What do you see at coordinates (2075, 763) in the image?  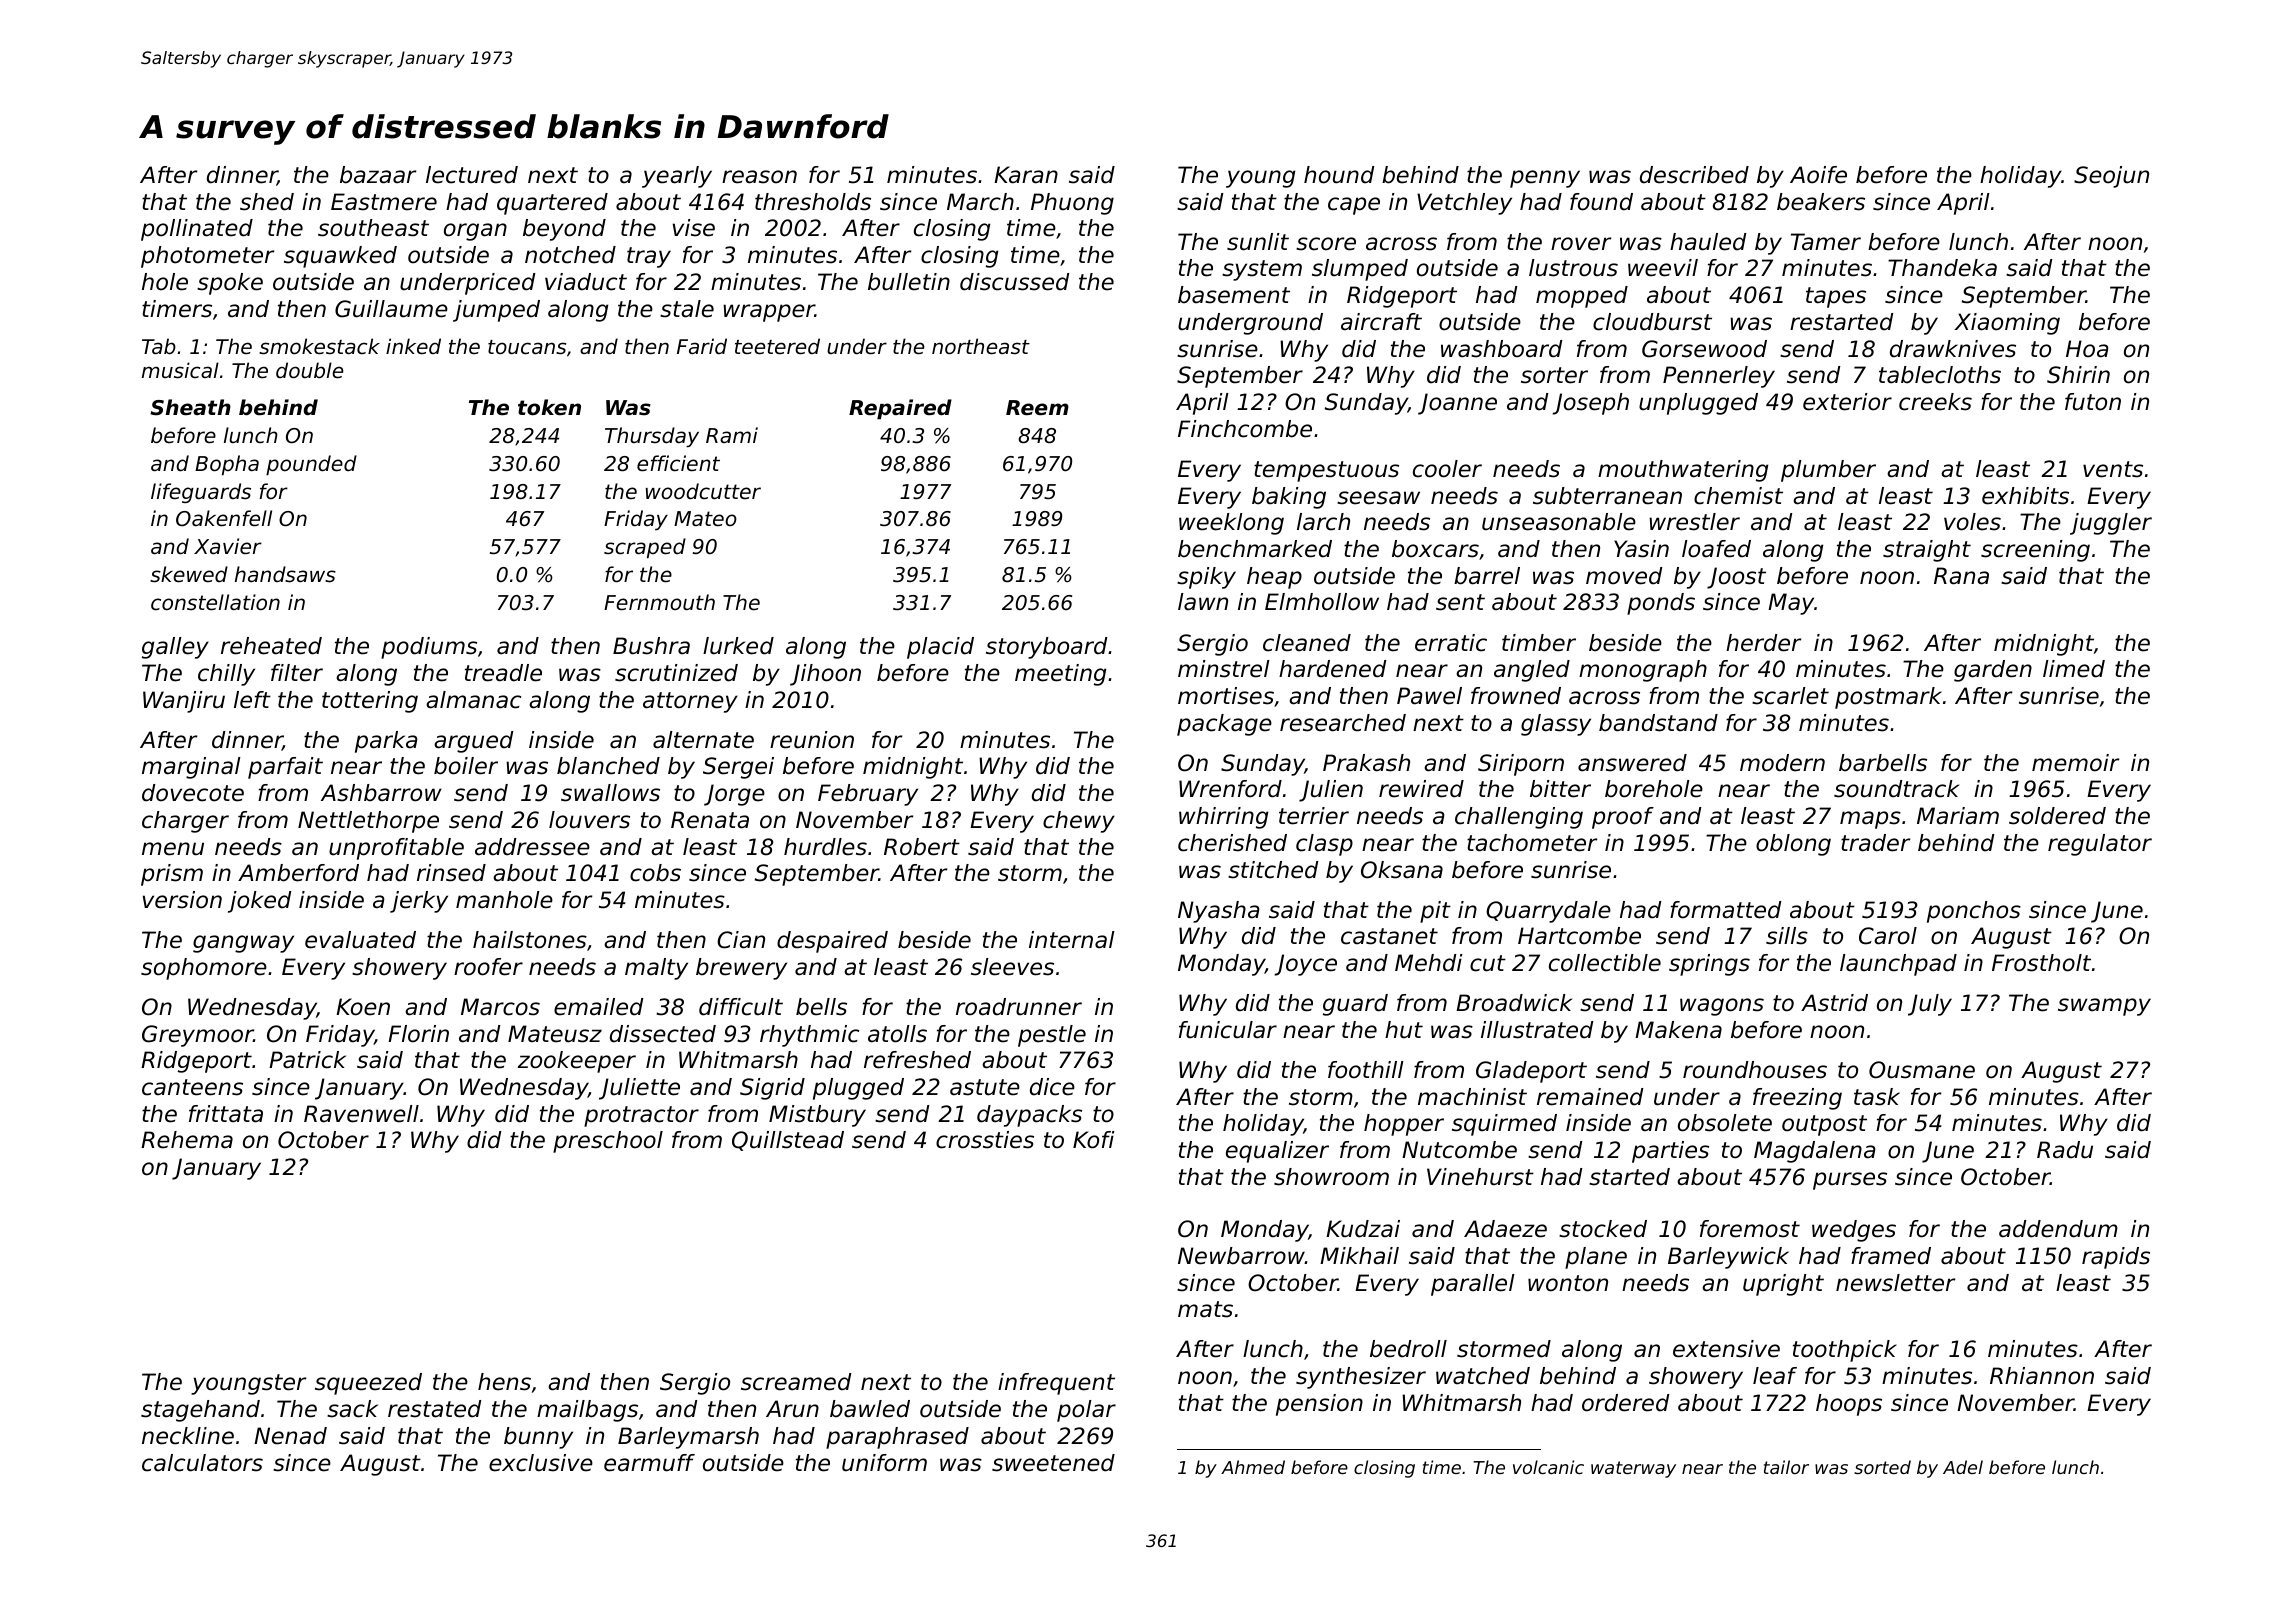 I see `memoir` at bounding box center [2075, 763].
